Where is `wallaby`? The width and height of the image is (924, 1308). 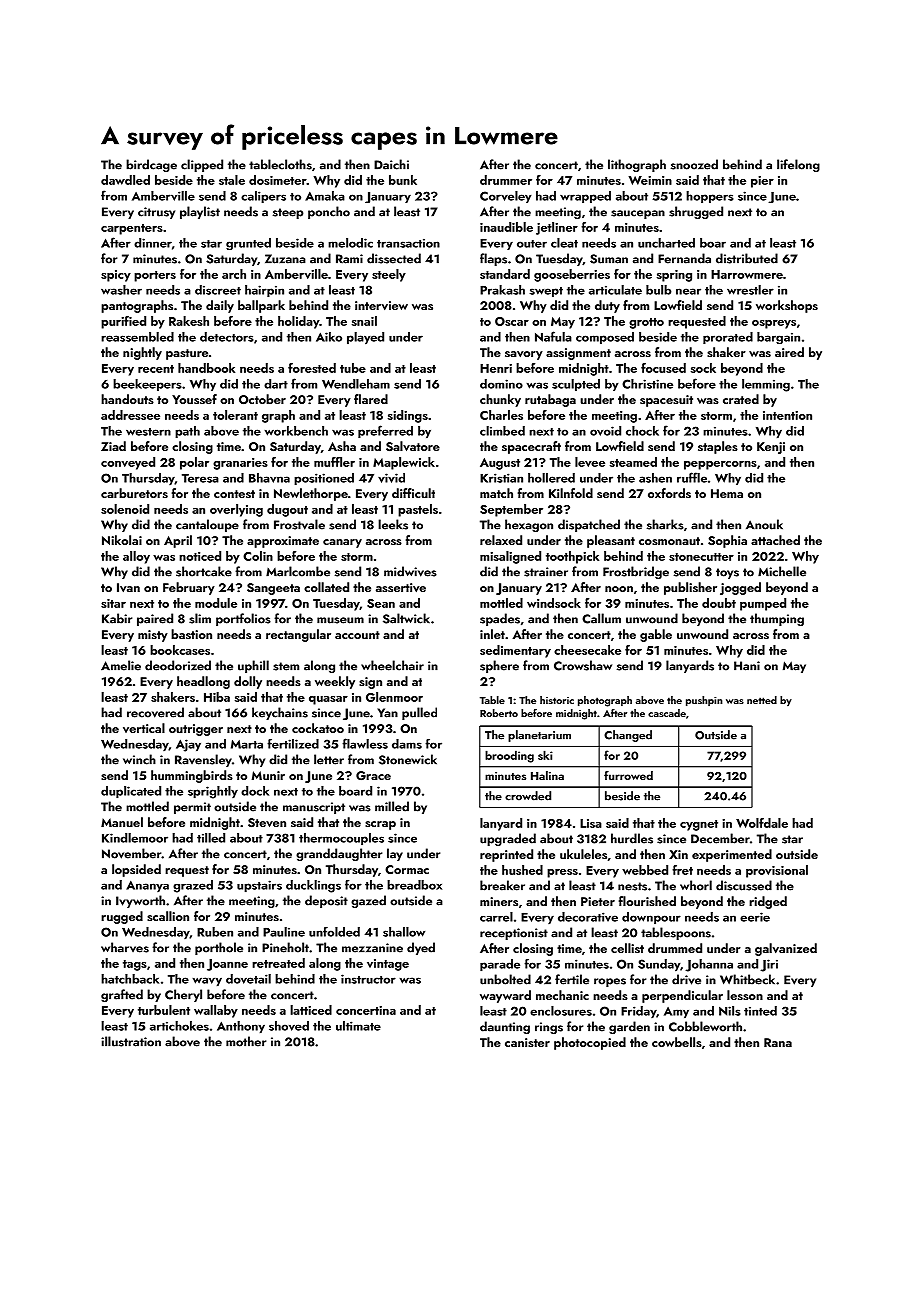
wallaby is located at coordinates (216, 1011).
